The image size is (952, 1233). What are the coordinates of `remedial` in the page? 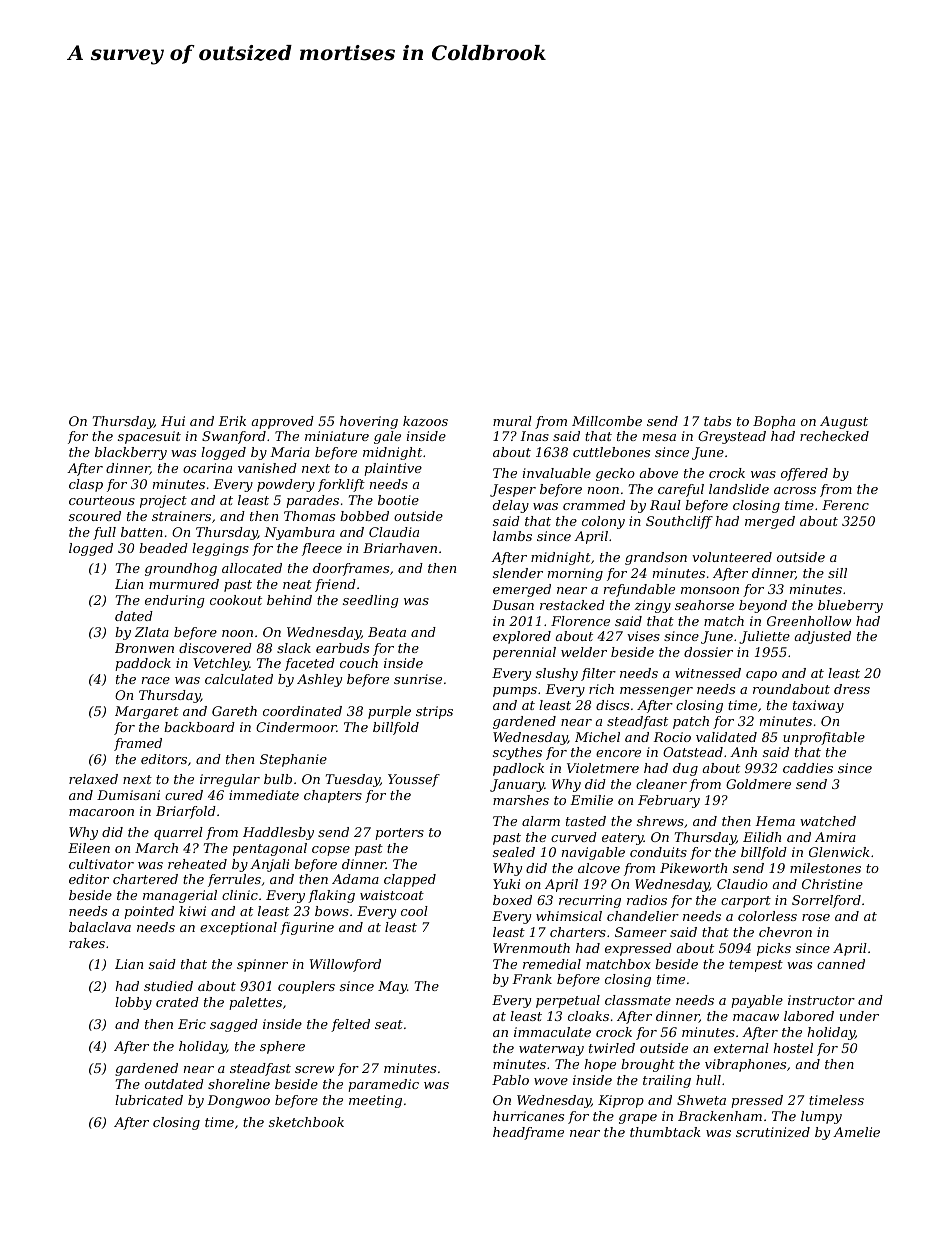 It's located at (552, 964).
